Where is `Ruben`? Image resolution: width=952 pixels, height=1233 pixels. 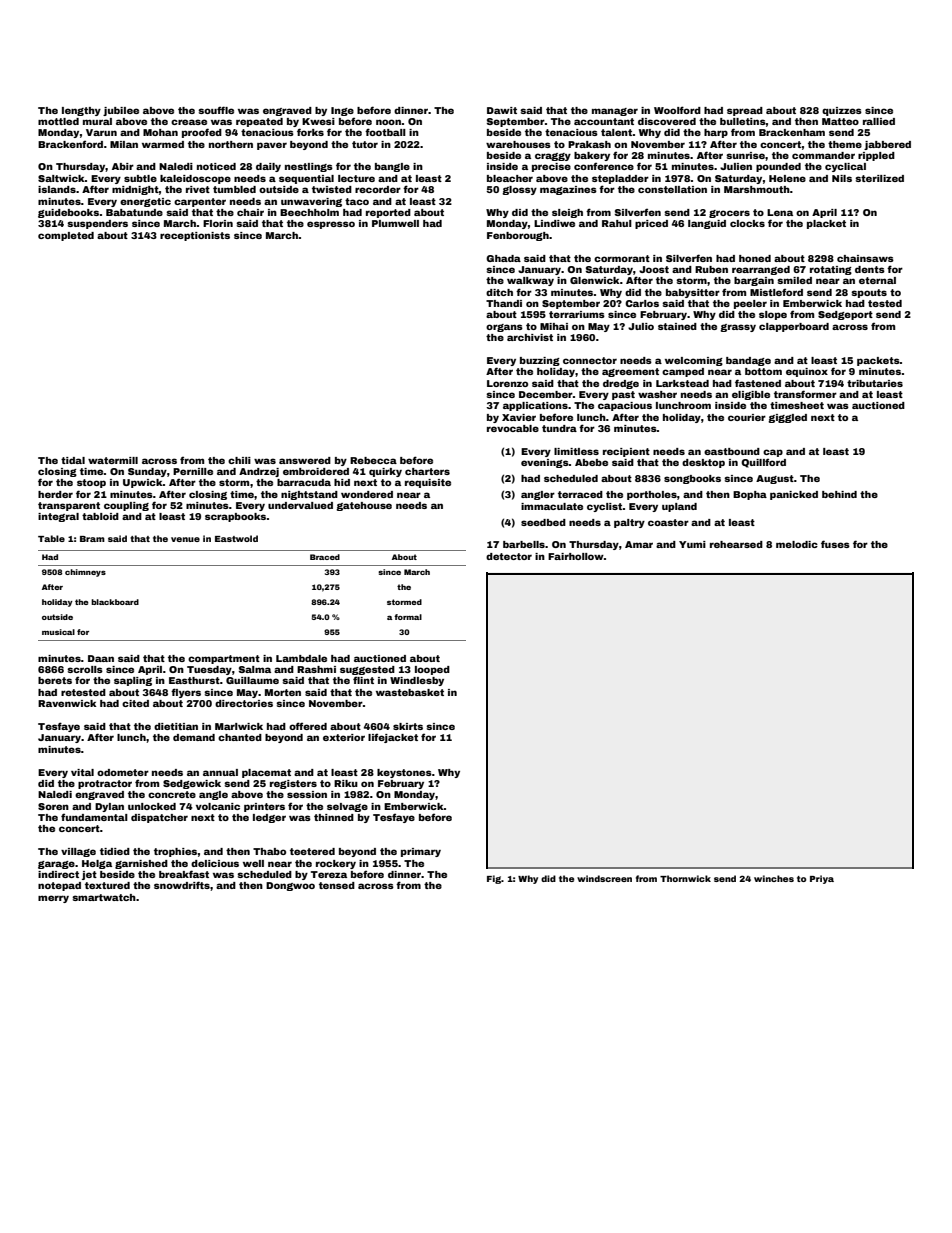 Ruben is located at coordinates (711, 269).
